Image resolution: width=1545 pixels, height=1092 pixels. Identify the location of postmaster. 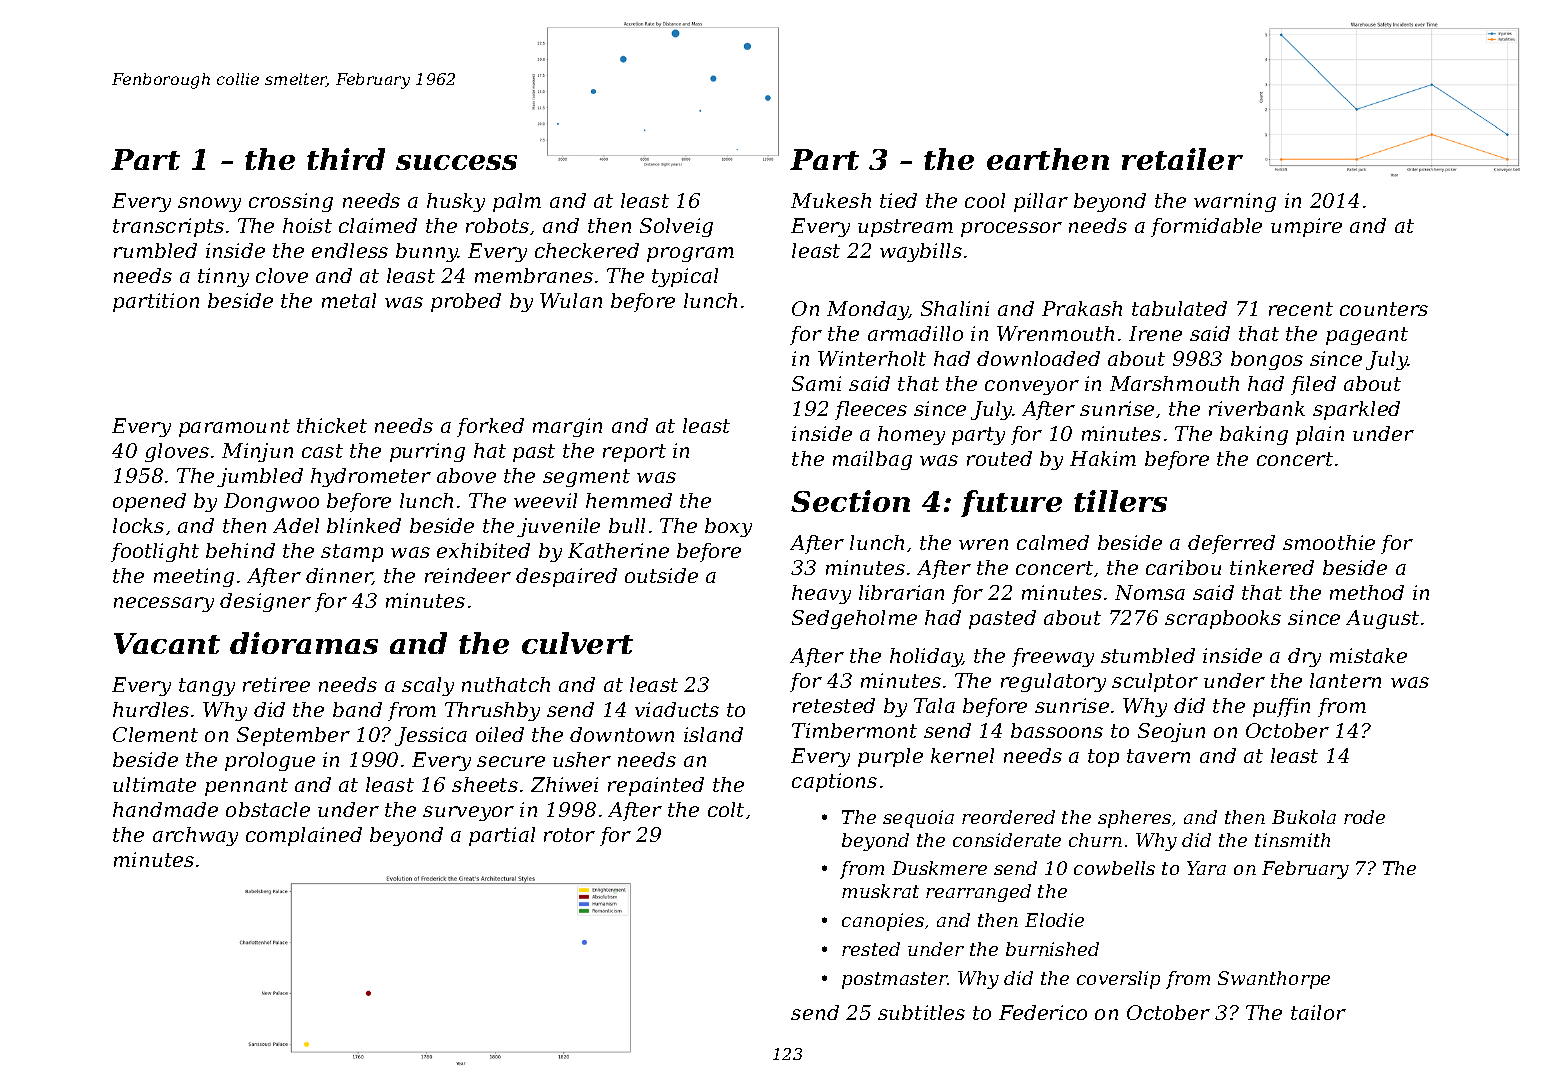
(895, 980).
